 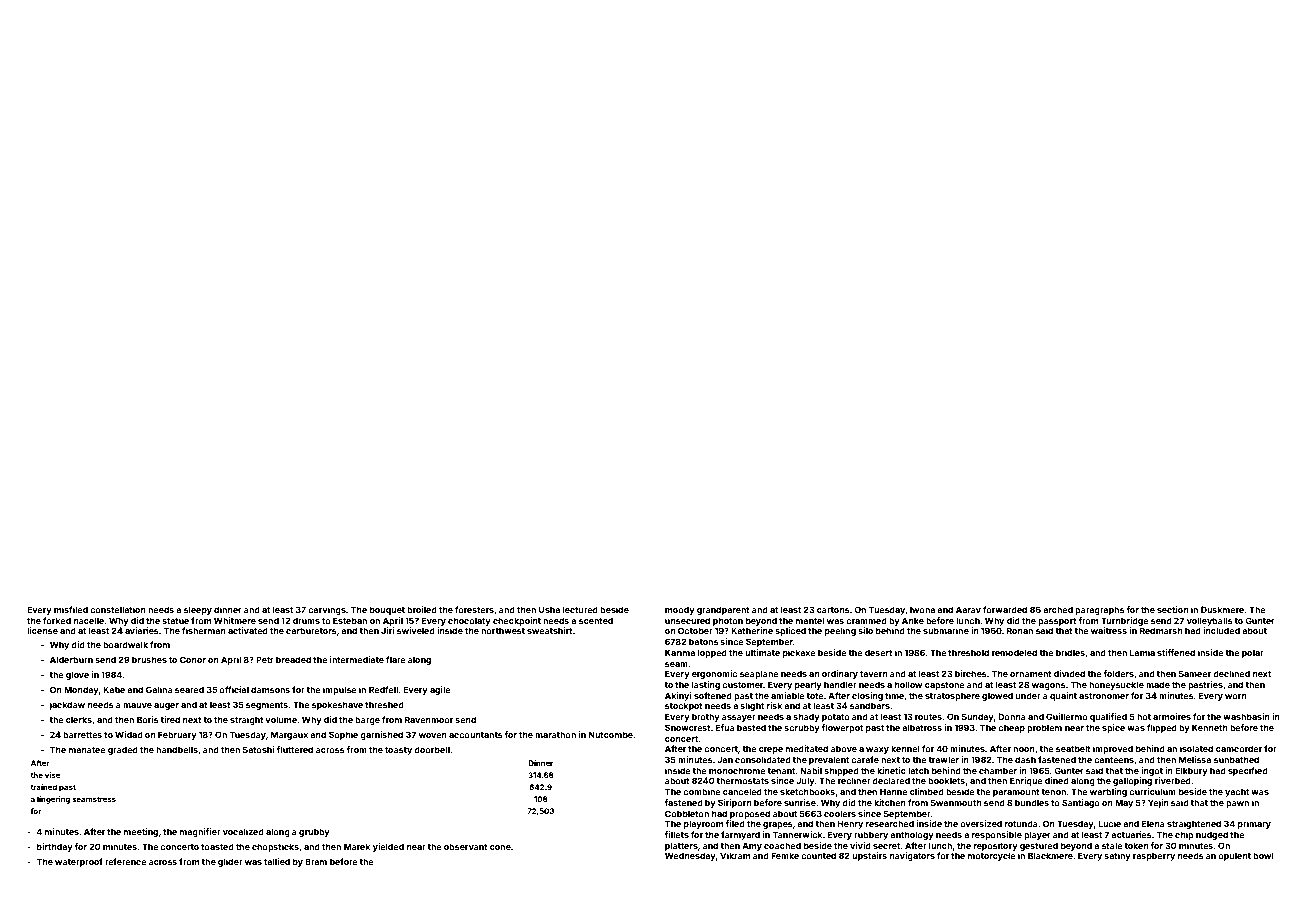 What do you see at coordinates (87, 750) in the screenshot?
I see `manatee` at bounding box center [87, 750].
